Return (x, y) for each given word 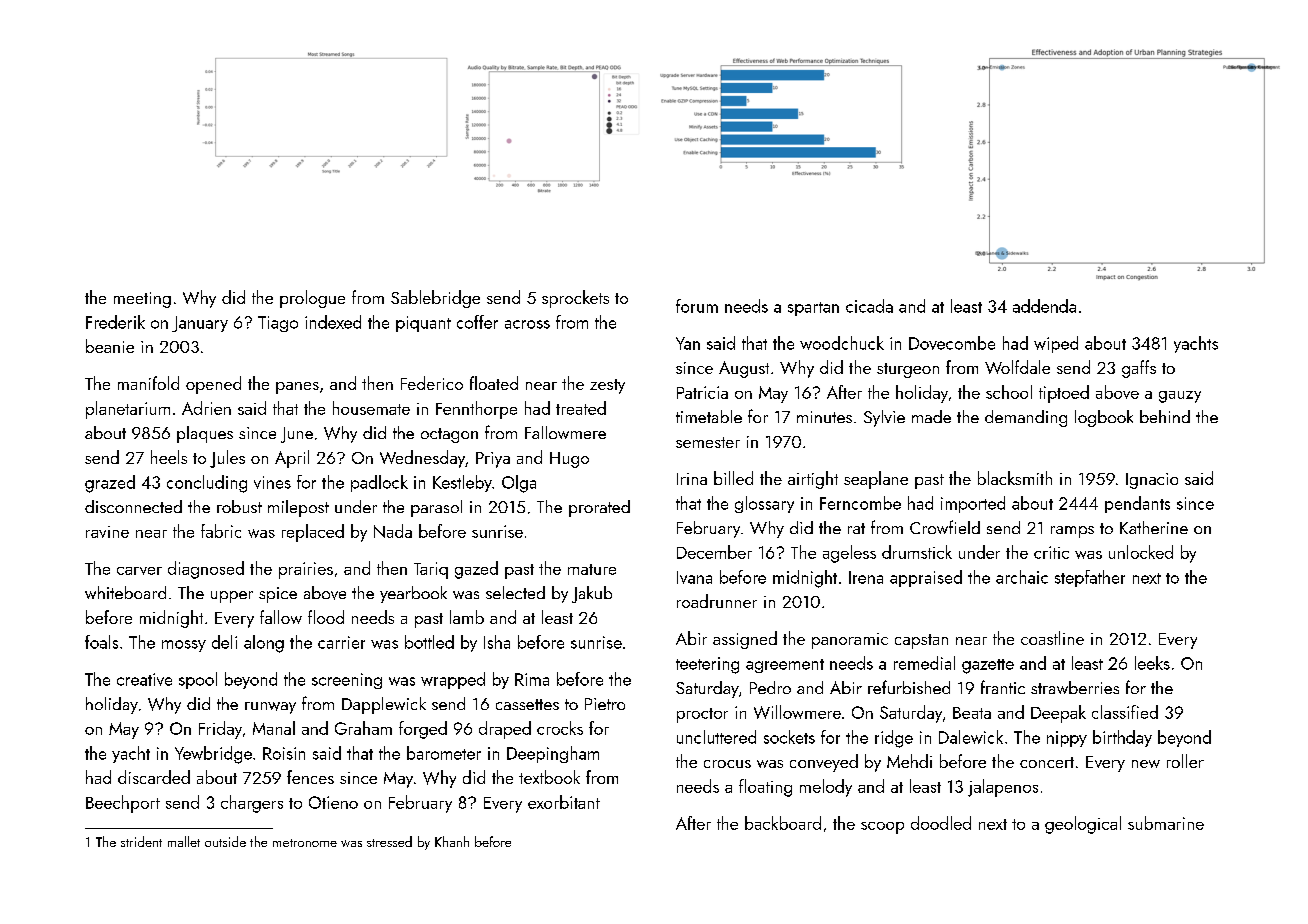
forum (697, 306)
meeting (142, 300)
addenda (1044, 306)
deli (224, 642)
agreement (785, 666)
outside (225, 841)
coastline (1052, 638)
